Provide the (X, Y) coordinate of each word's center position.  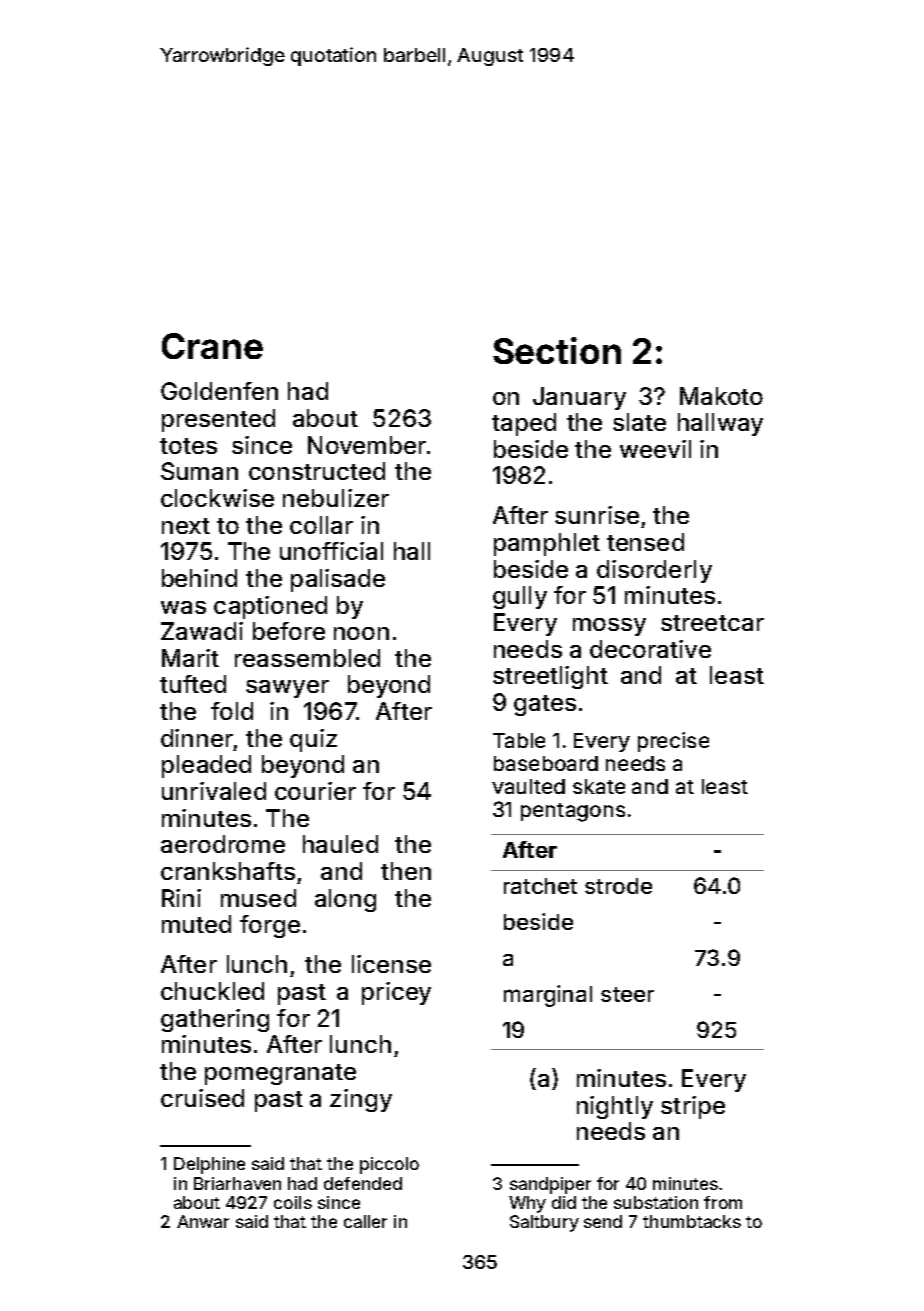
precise (673, 742)
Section (557, 350)
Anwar (203, 1221)
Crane (212, 346)
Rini (181, 898)
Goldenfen (219, 391)
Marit (190, 658)
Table (519, 740)
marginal (548, 996)
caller (365, 1221)
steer (627, 994)
